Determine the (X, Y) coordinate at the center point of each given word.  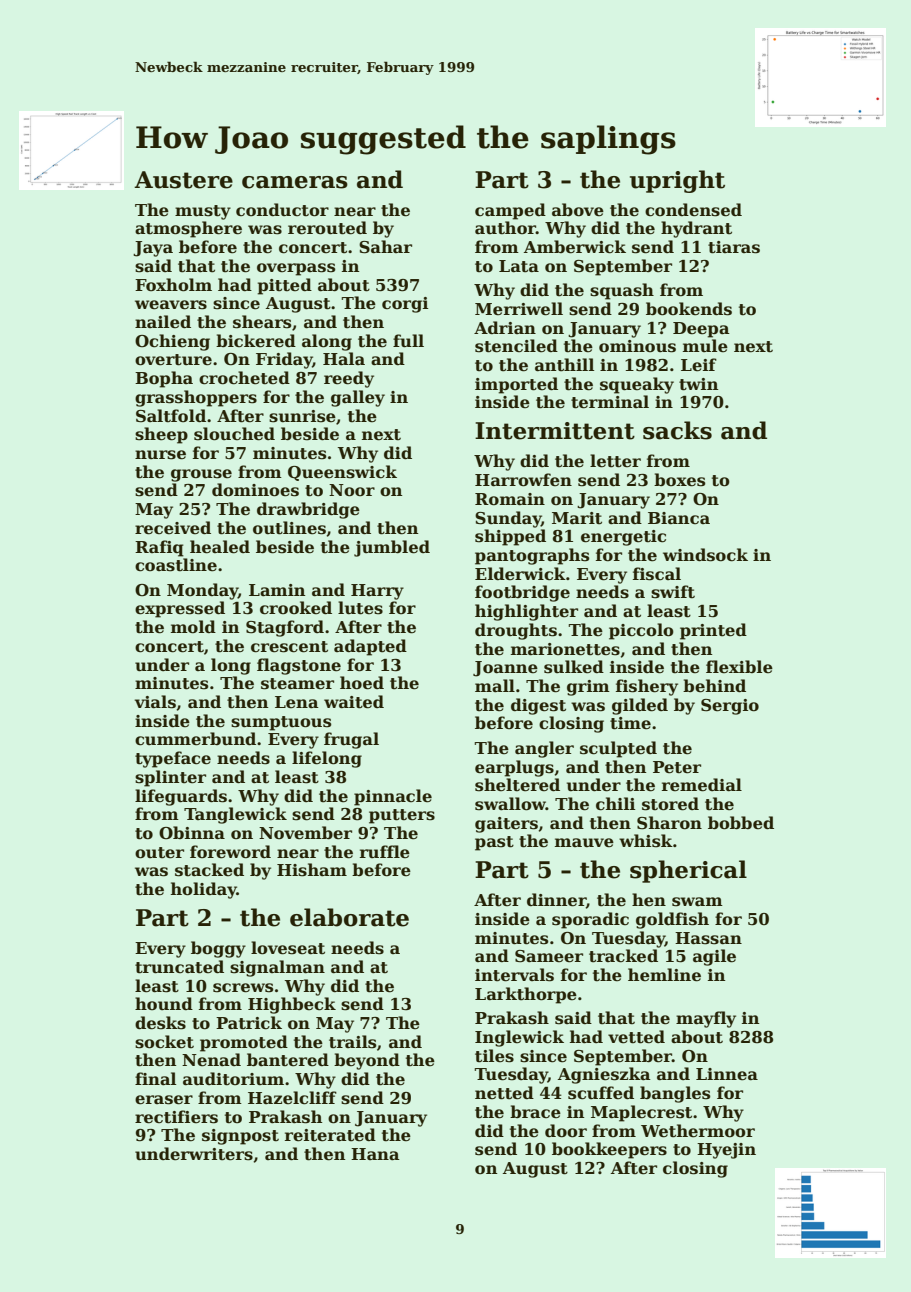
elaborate (349, 917)
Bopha (164, 379)
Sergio (730, 707)
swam (697, 902)
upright (677, 181)
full (408, 341)
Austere (183, 180)
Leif (699, 365)
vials (155, 702)
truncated (179, 967)
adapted (370, 647)
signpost (240, 1137)
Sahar (385, 247)
